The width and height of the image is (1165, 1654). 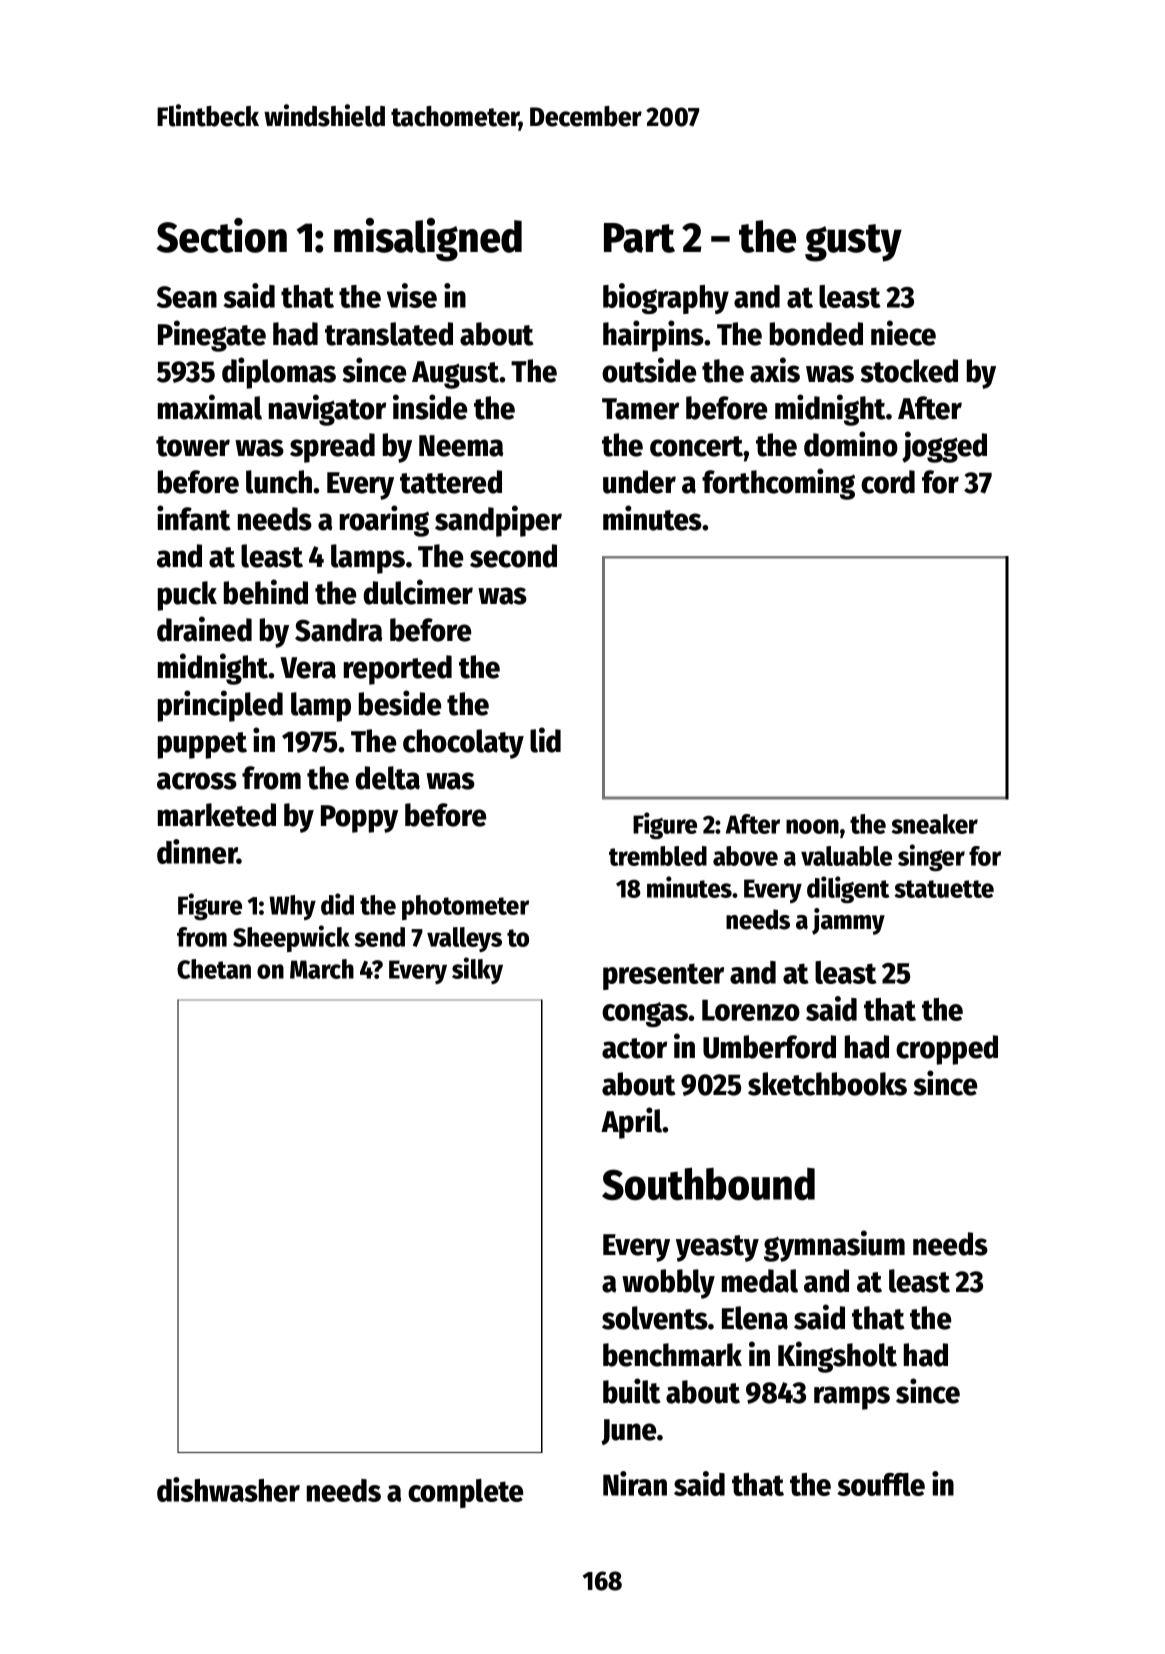 What do you see at coordinates (228, 1489) in the image?
I see `dishwasher` at bounding box center [228, 1489].
